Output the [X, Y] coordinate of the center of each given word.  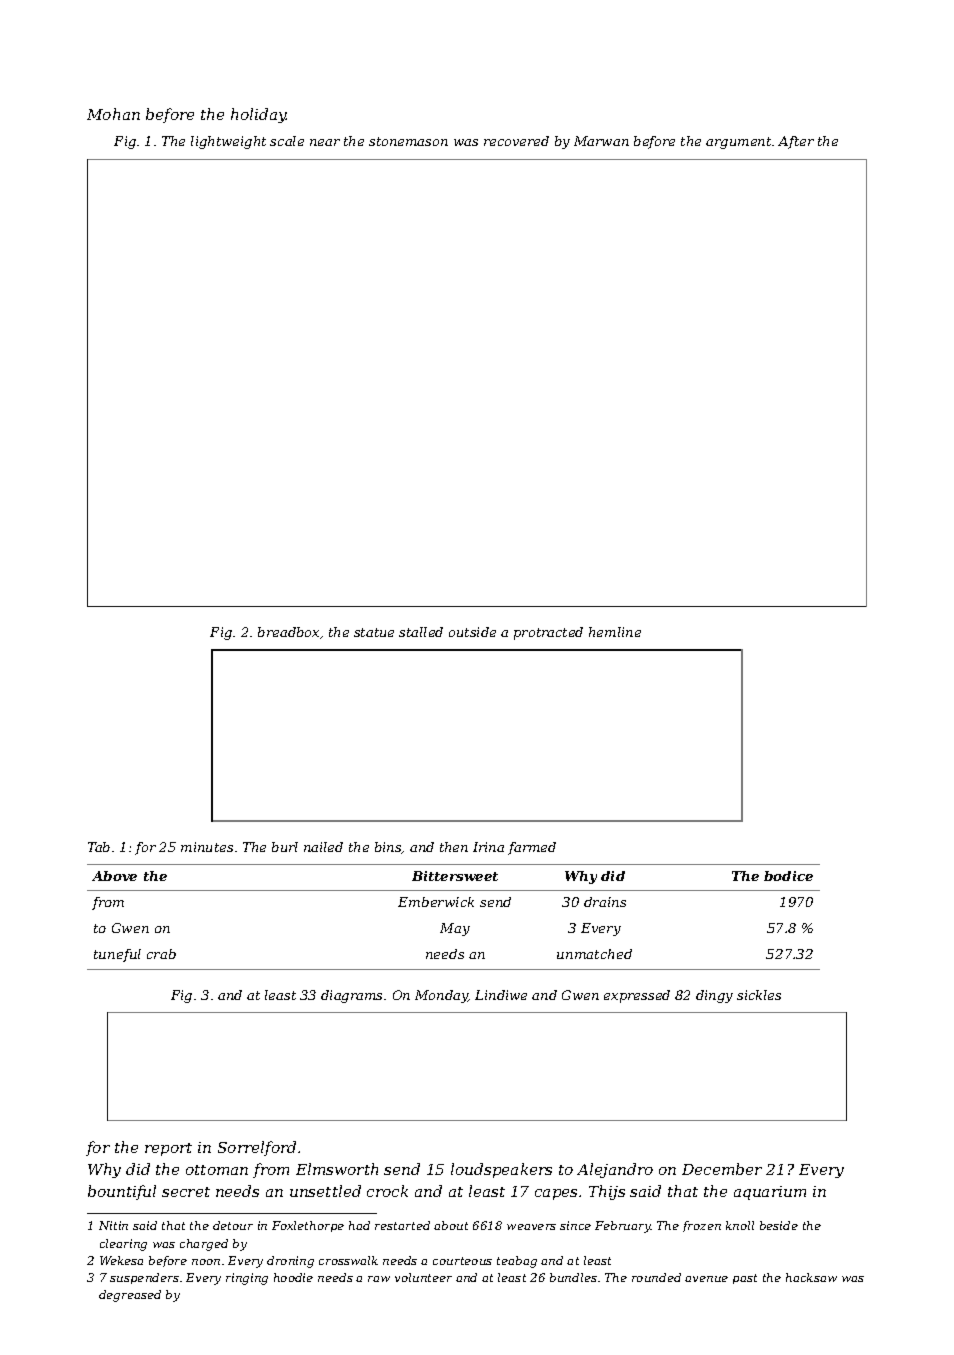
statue [374, 632]
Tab [99, 847]
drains [605, 902]
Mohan [113, 114]
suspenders [144, 1278]
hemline [615, 632]
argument [738, 143]
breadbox [288, 632]
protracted [548, 633]
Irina [488, 847]
